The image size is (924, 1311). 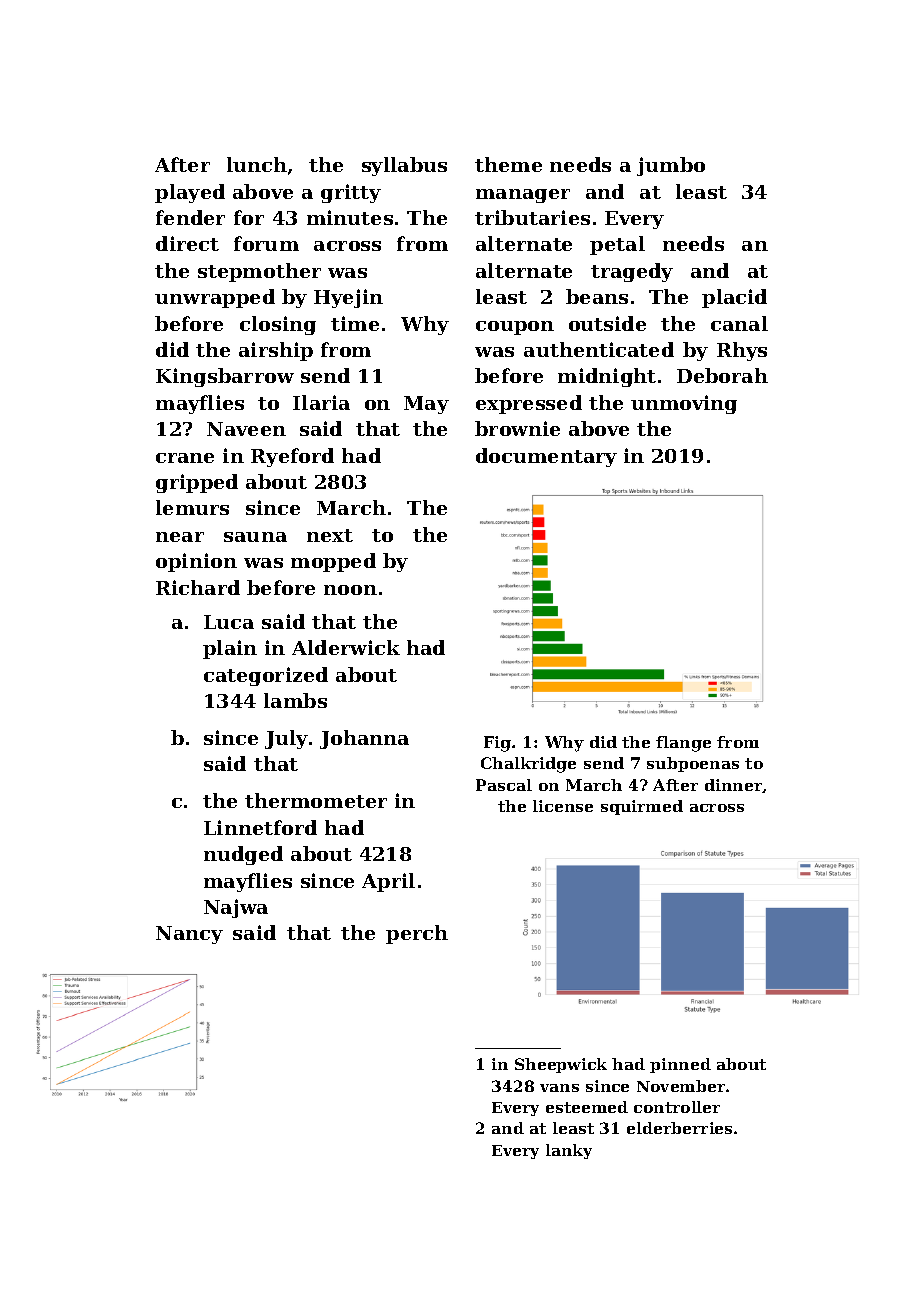 I want to click on jumbo, so click(x=671, y=166).
